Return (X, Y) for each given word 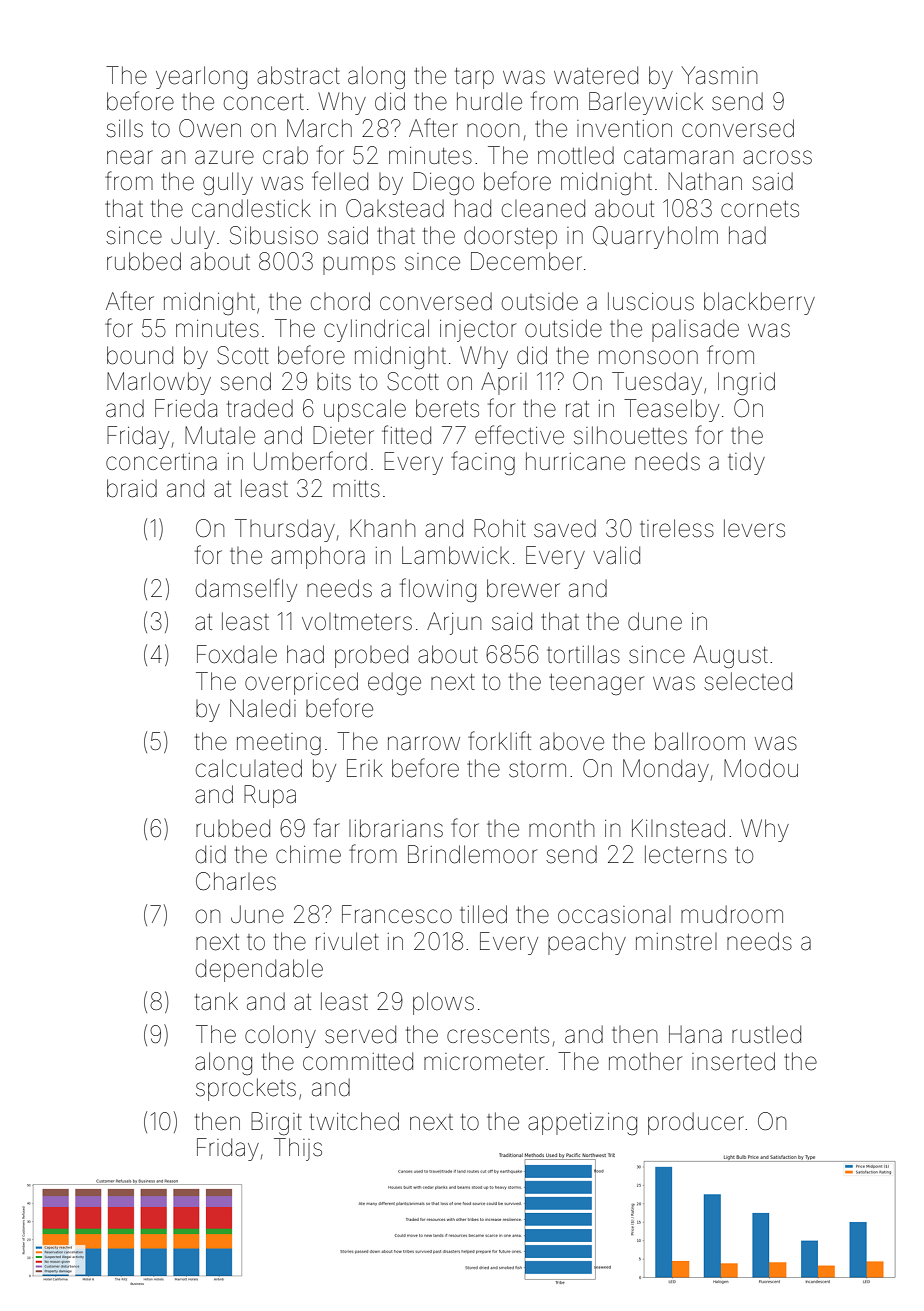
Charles (236, 881)
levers (754, 528)
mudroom (732, 915)
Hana (695, 1034)
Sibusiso (274, 235)
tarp (474, 78)
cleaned (543, 208)
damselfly (246, 590)
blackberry (759, 303)
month (561, 829)
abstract (298, 75)
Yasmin (719, 75)
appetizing (582, 1124)
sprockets (246, 1089)
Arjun (454, 623)
